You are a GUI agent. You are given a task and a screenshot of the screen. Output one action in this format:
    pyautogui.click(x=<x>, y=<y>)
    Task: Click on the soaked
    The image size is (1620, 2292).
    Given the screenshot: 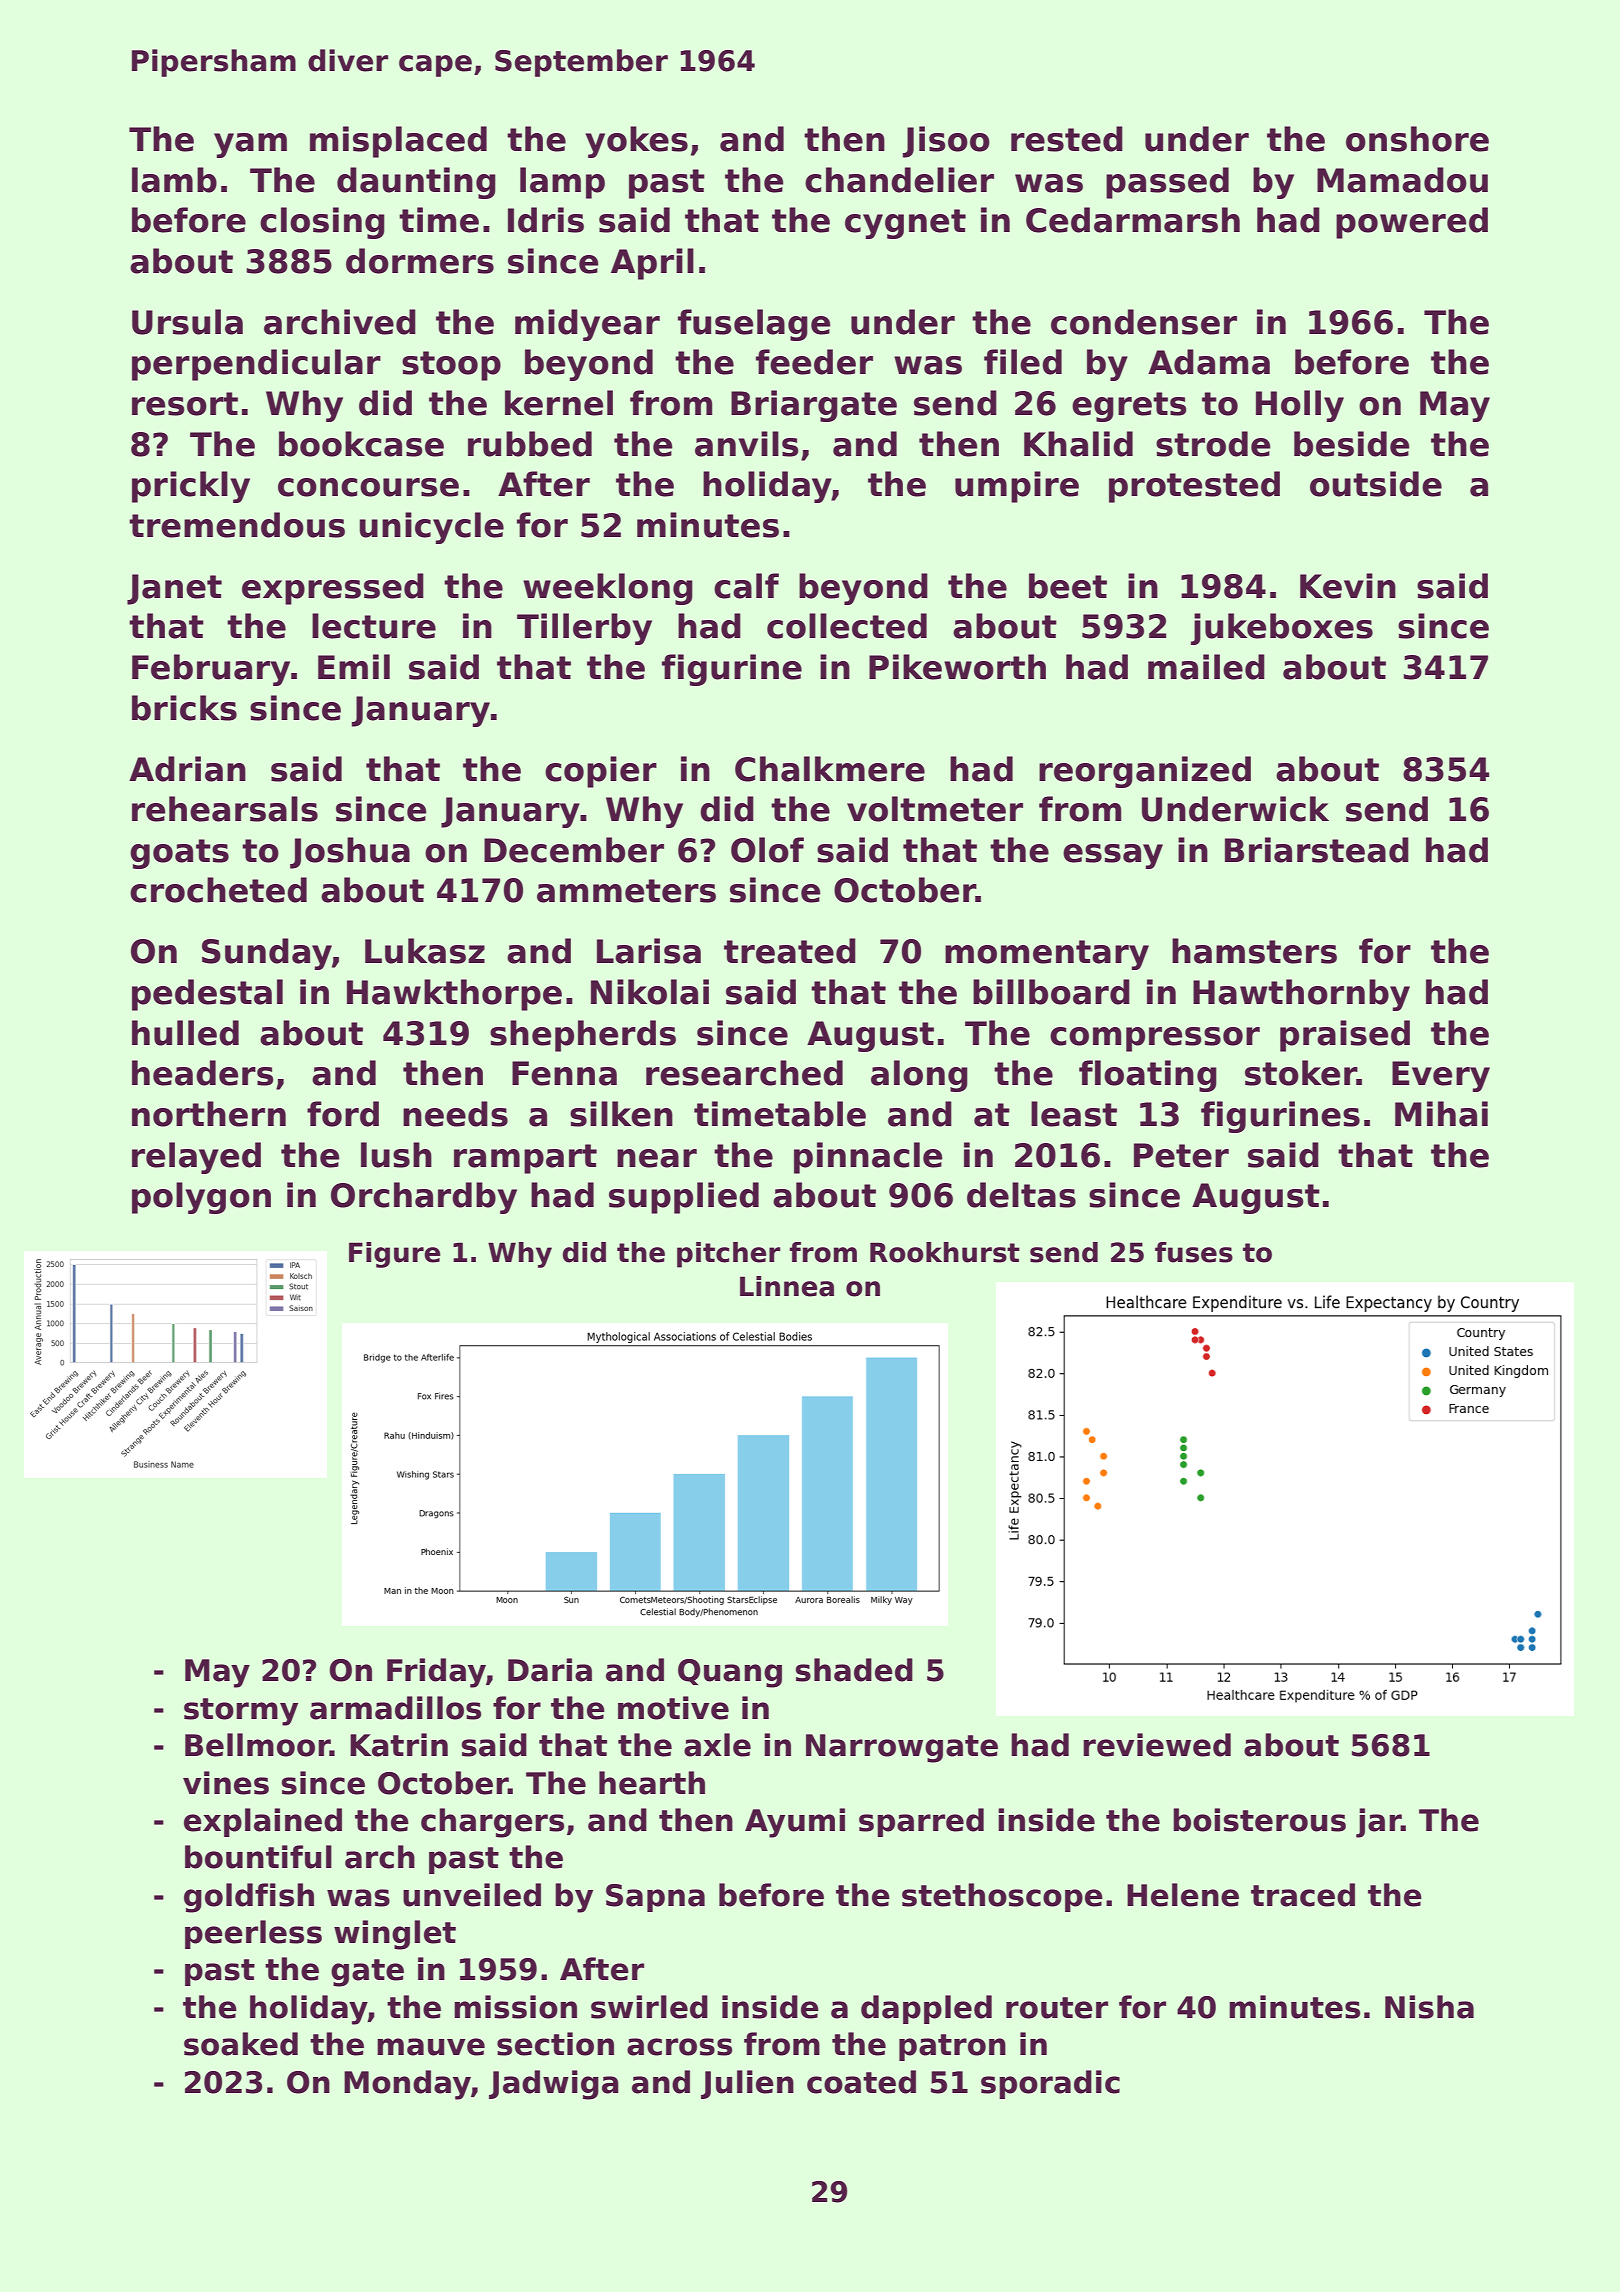 What is the action you would take?
    pyautogui.click(x=241, y=2044)
